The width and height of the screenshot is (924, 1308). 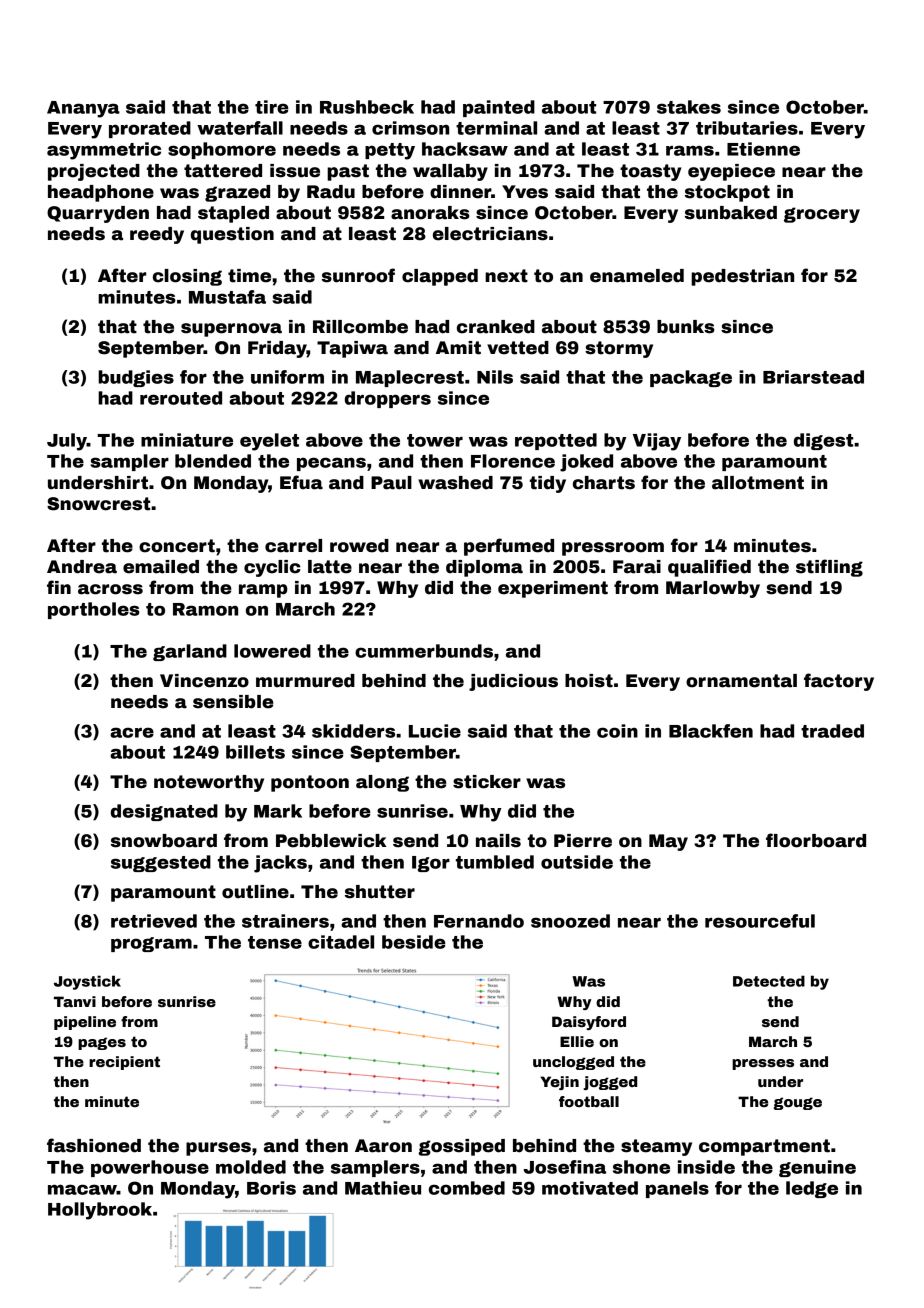 I want to click on Rushbeck, so click(x=367, y=107).
